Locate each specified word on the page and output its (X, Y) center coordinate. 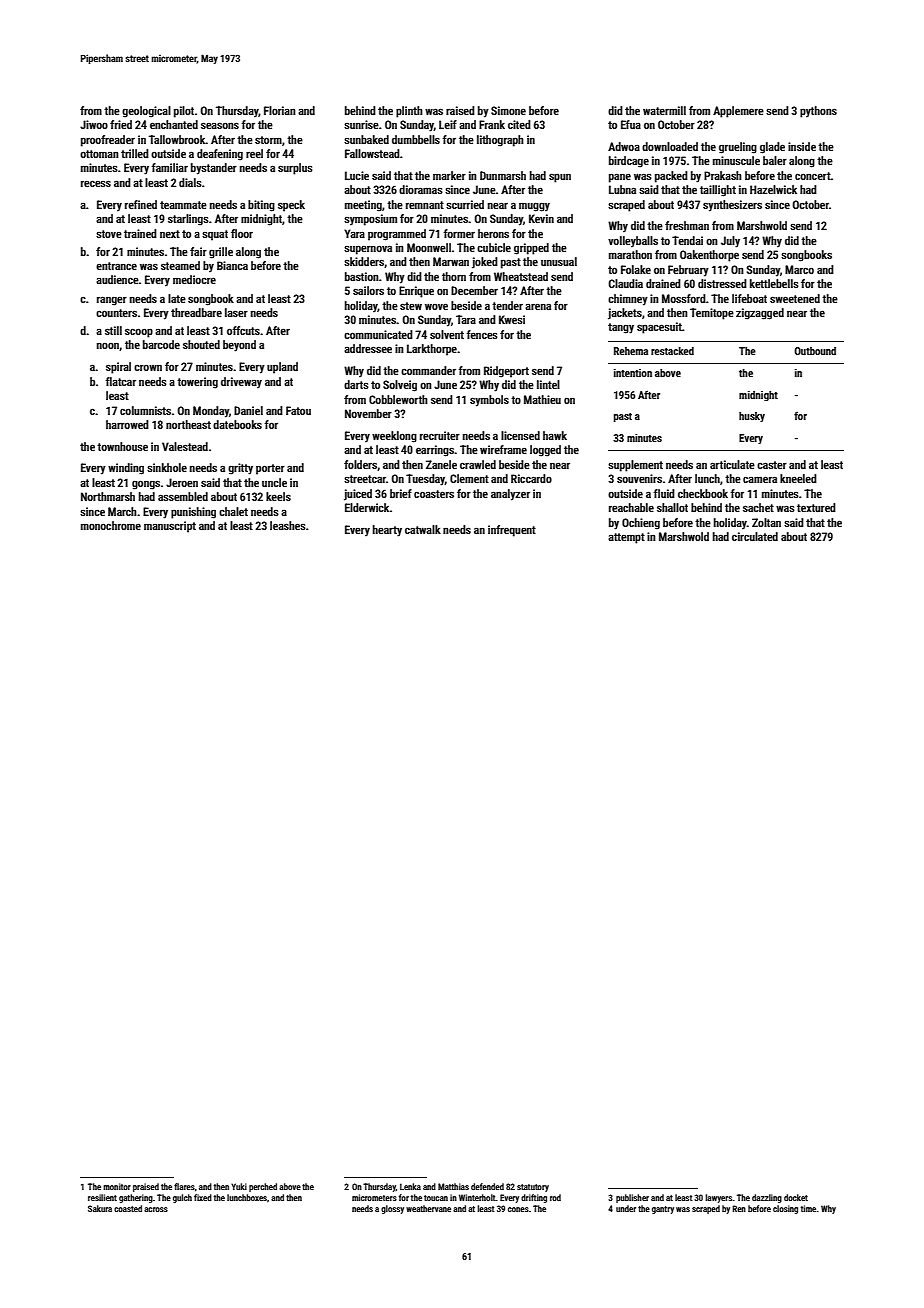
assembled (183, 496)
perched (263, 1187)
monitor (117, 1186)
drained (663, 283)
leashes (288, 525)
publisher (632, 1198)
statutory (533, 1188)
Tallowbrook (177, 139)
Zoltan (766, 522)
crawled (478, 464)
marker (449, 175)
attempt (626, 538)
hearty (387, 531)
